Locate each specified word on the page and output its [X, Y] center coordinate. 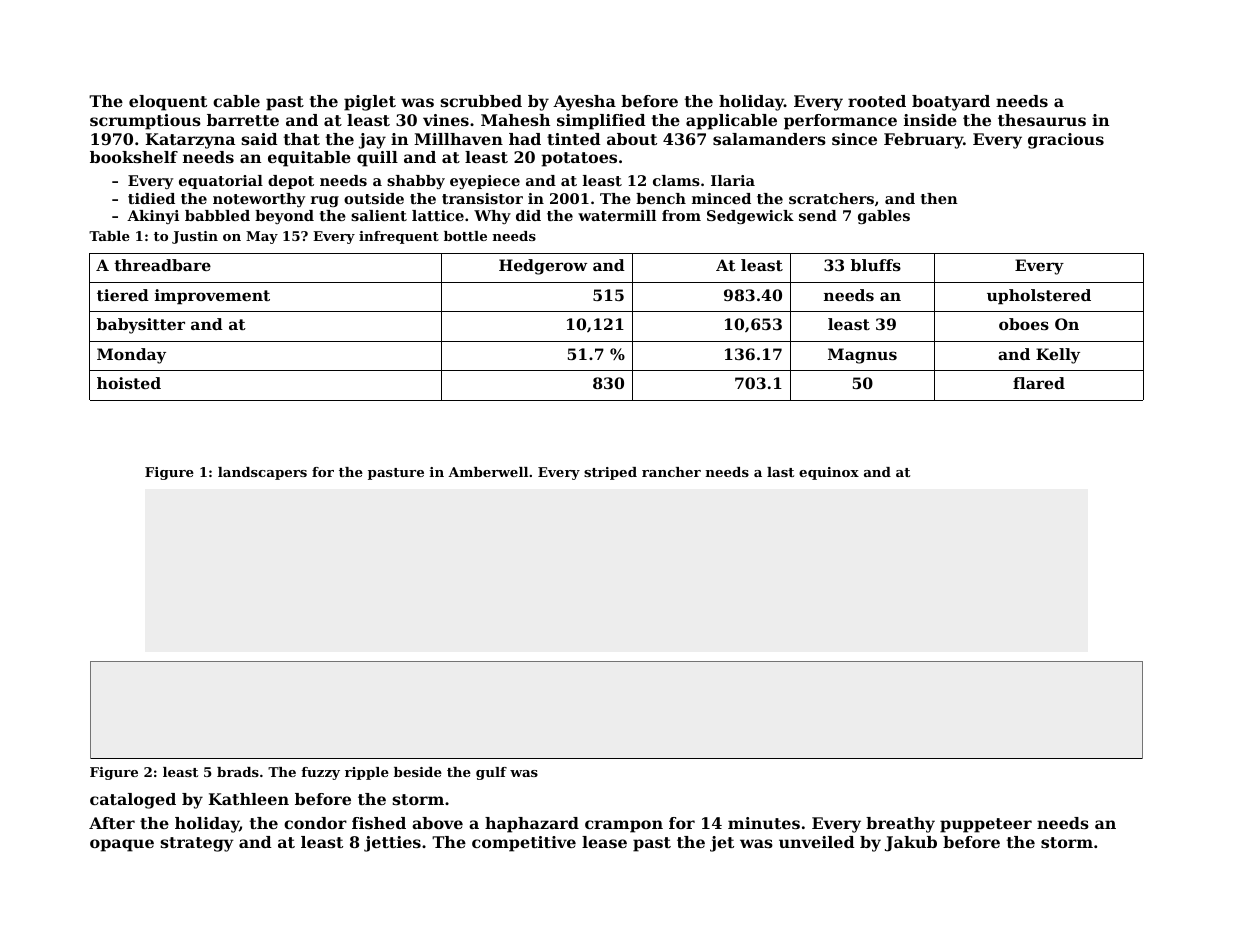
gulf [491, 773]
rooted [877, 101]
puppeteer [986, 825]
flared [1039, 383]
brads [238, 772]
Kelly [1058, 356]
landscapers [262, 473]
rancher [671, 472]
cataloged [133, 801]
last [780, 472]
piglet [370, 103]
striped [610, 473]
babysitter [141, 326]
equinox [829, 473]
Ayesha [584, 103]
